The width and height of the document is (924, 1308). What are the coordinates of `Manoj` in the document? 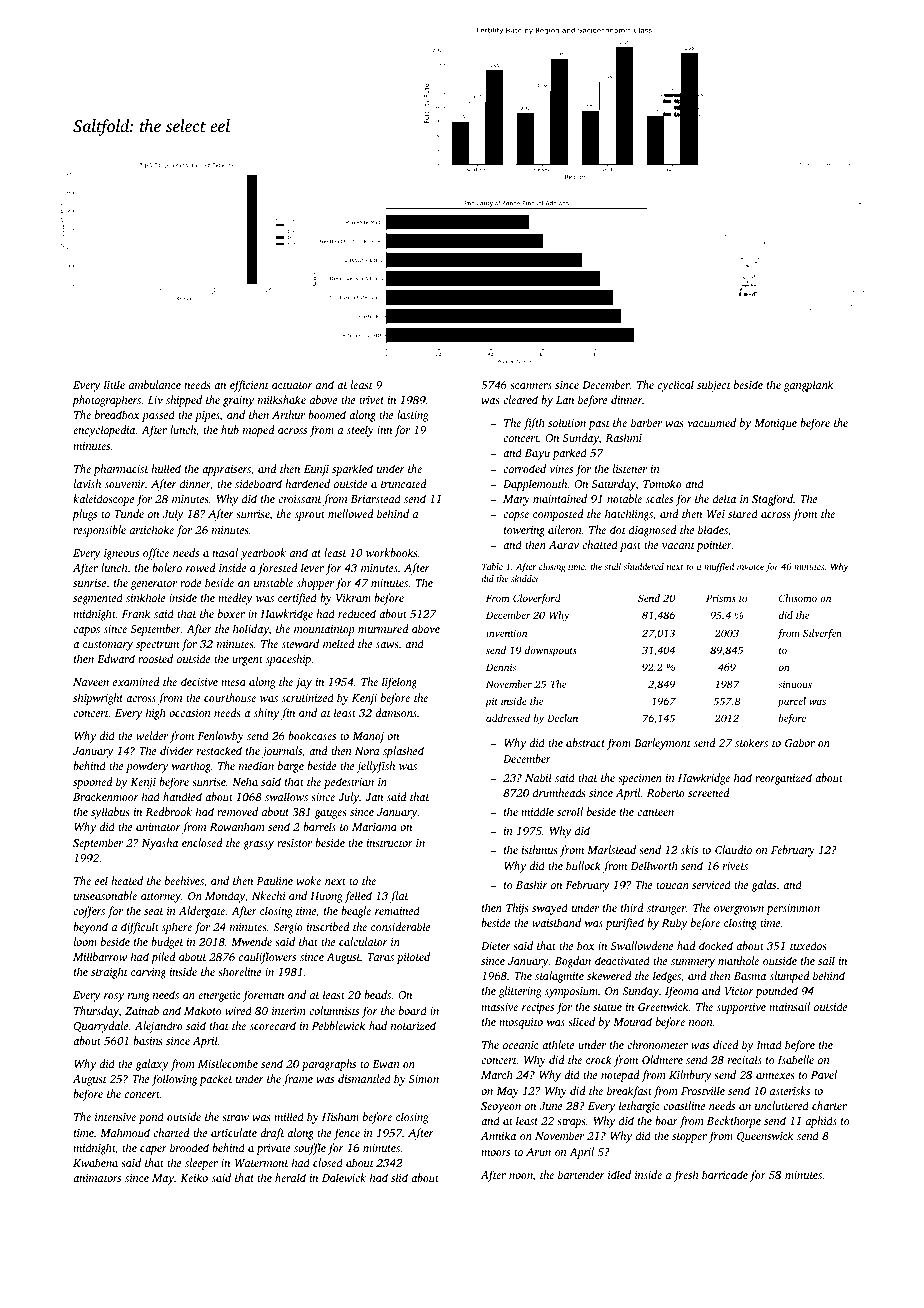 It's located at (368, 737).
